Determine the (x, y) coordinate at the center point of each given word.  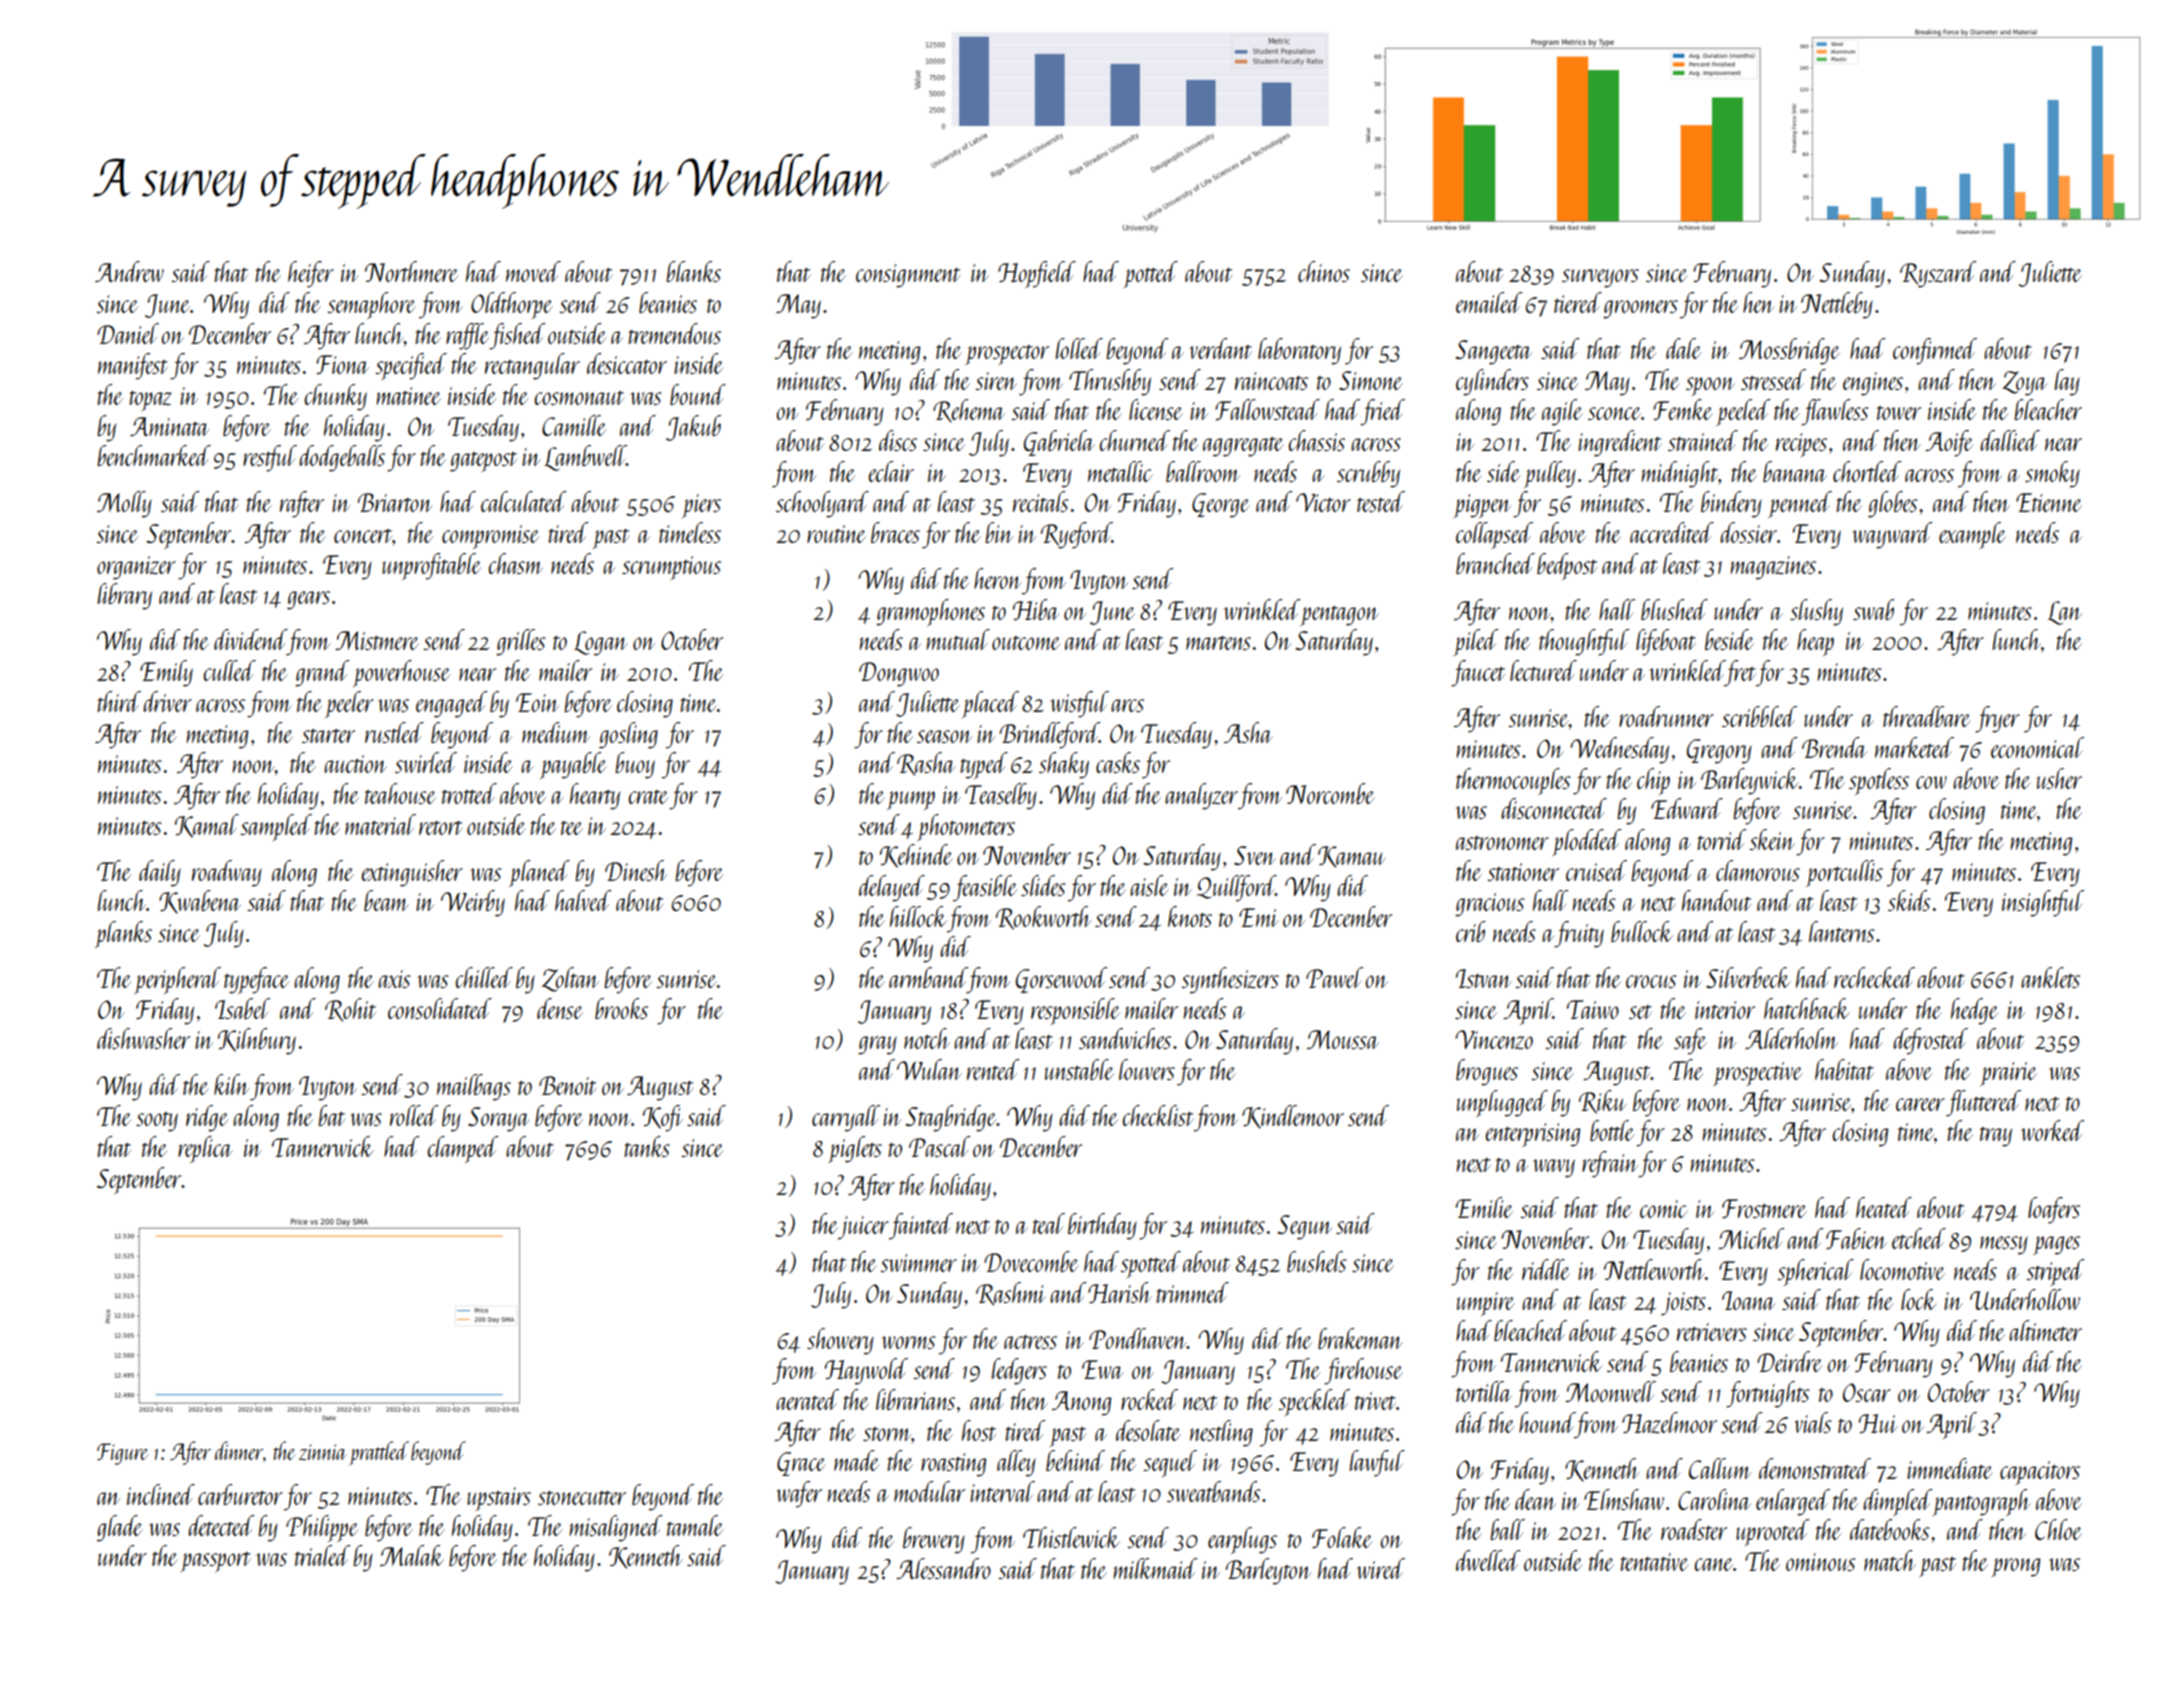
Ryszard (1938, 274)
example (1972, 535)
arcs (1127, 705)
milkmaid (1155, 1568)
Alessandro (943, 1568)
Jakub (693, 428)
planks (123, 934)
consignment (908, 276)
